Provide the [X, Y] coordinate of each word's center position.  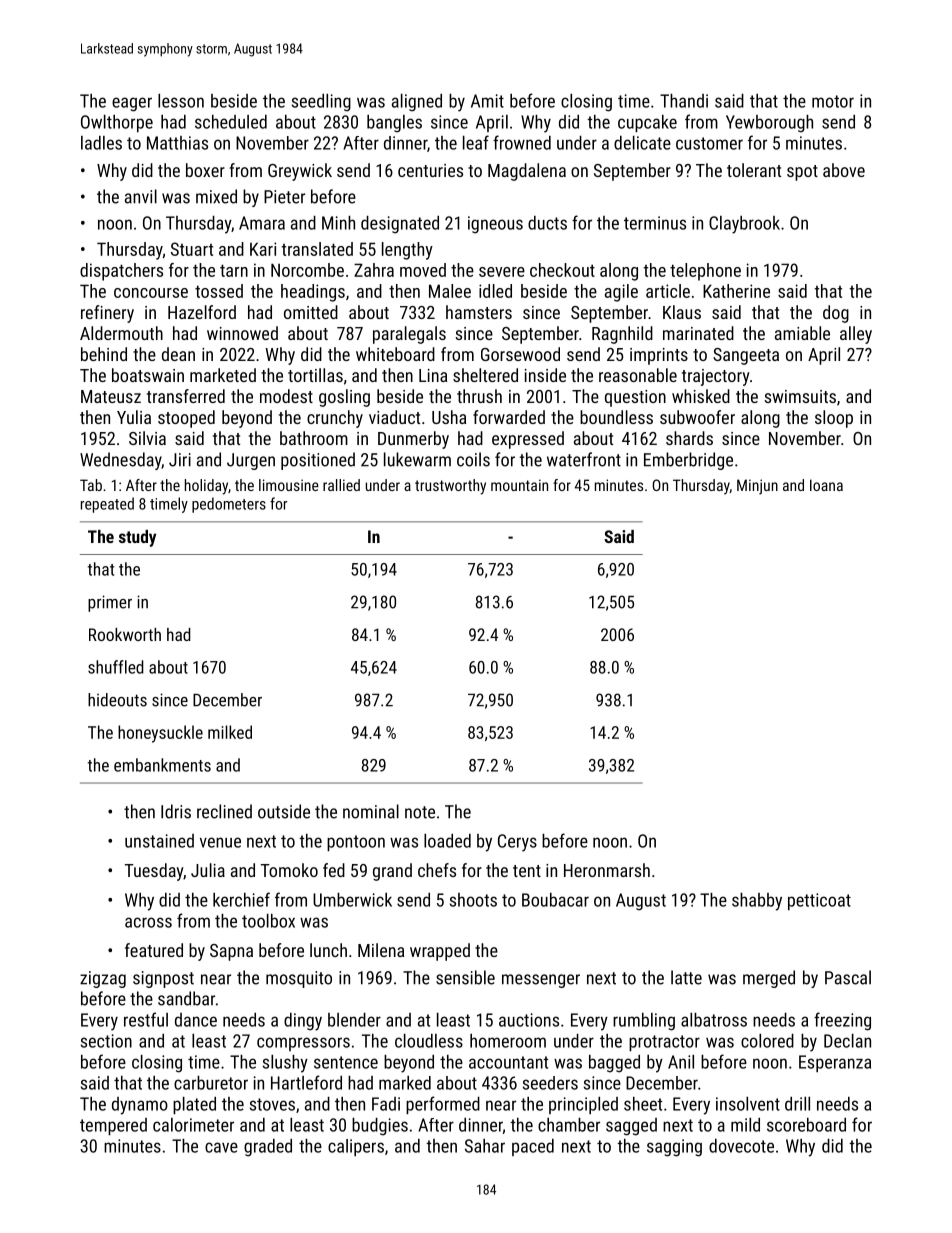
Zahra [374, 270]
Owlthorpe [117, 123]
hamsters [479, 312]
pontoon [356, 843]
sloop [834, 419]
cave [221, 1147]
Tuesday [154, 872]
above [844, 170]
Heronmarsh [607, 870]
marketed [223, 375]
